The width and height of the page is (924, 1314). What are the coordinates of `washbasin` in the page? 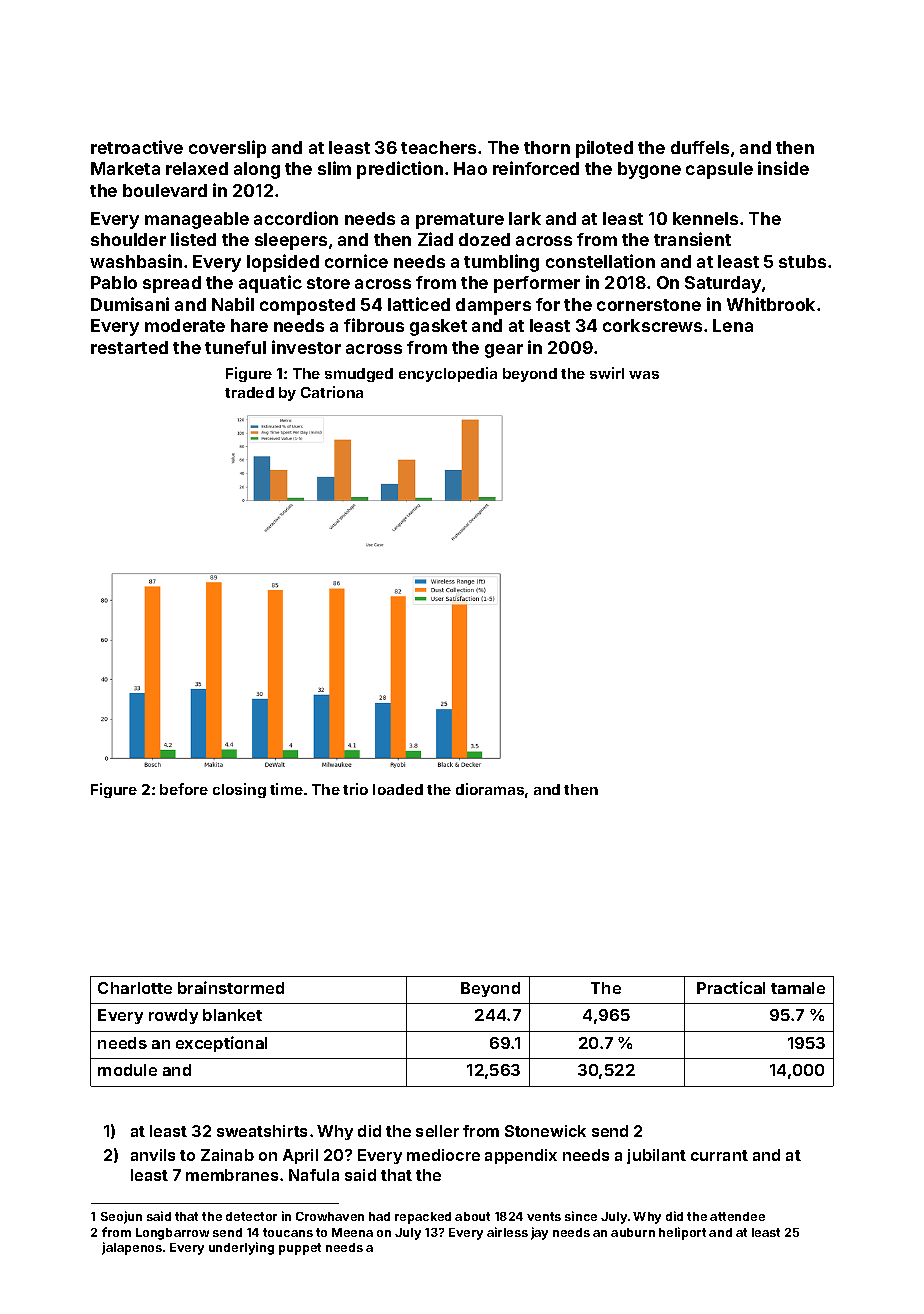 It's located at (136, 261).
